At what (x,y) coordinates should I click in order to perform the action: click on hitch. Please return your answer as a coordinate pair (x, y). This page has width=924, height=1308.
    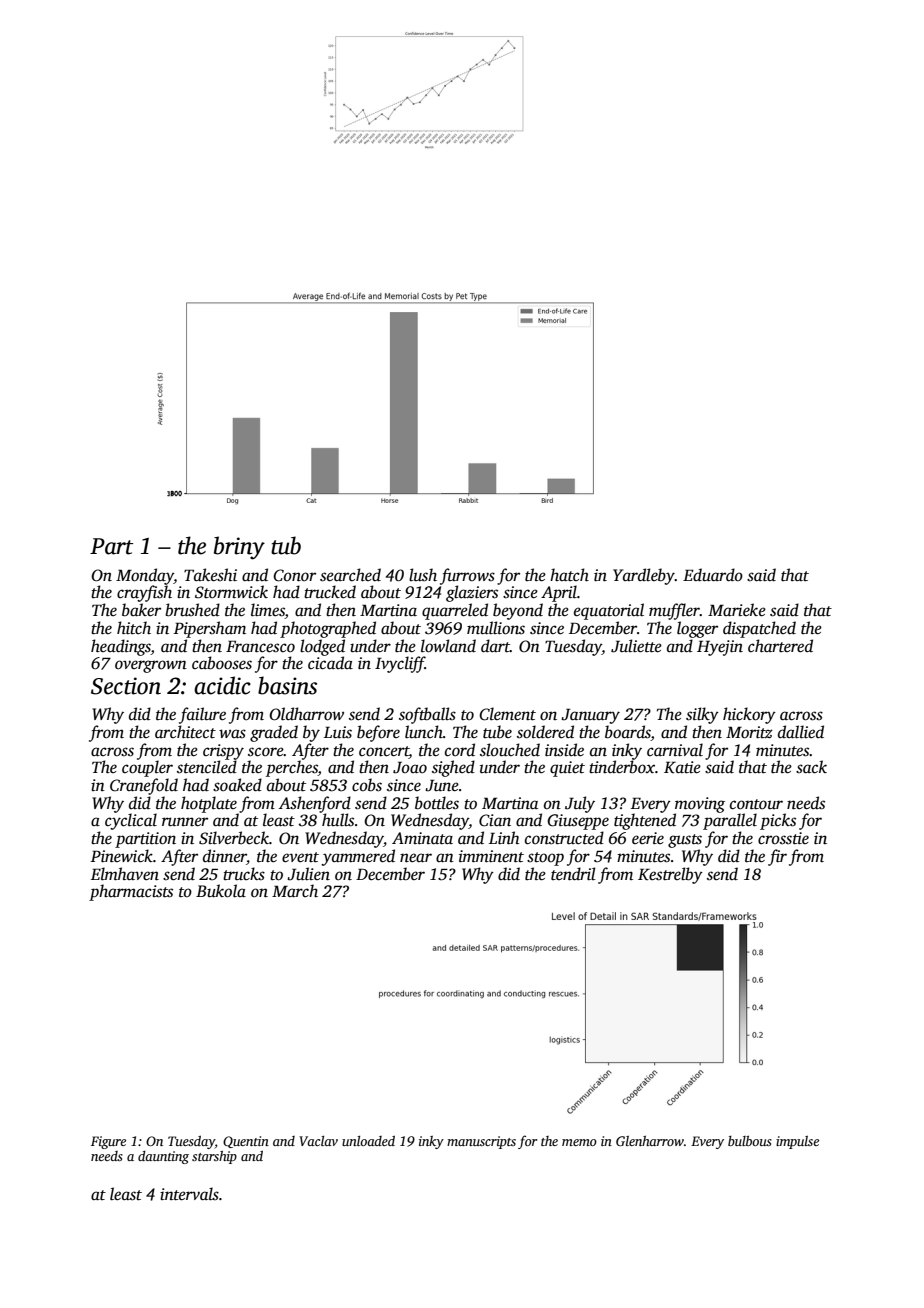
    Looking at the image, I should click on (134, 628).
